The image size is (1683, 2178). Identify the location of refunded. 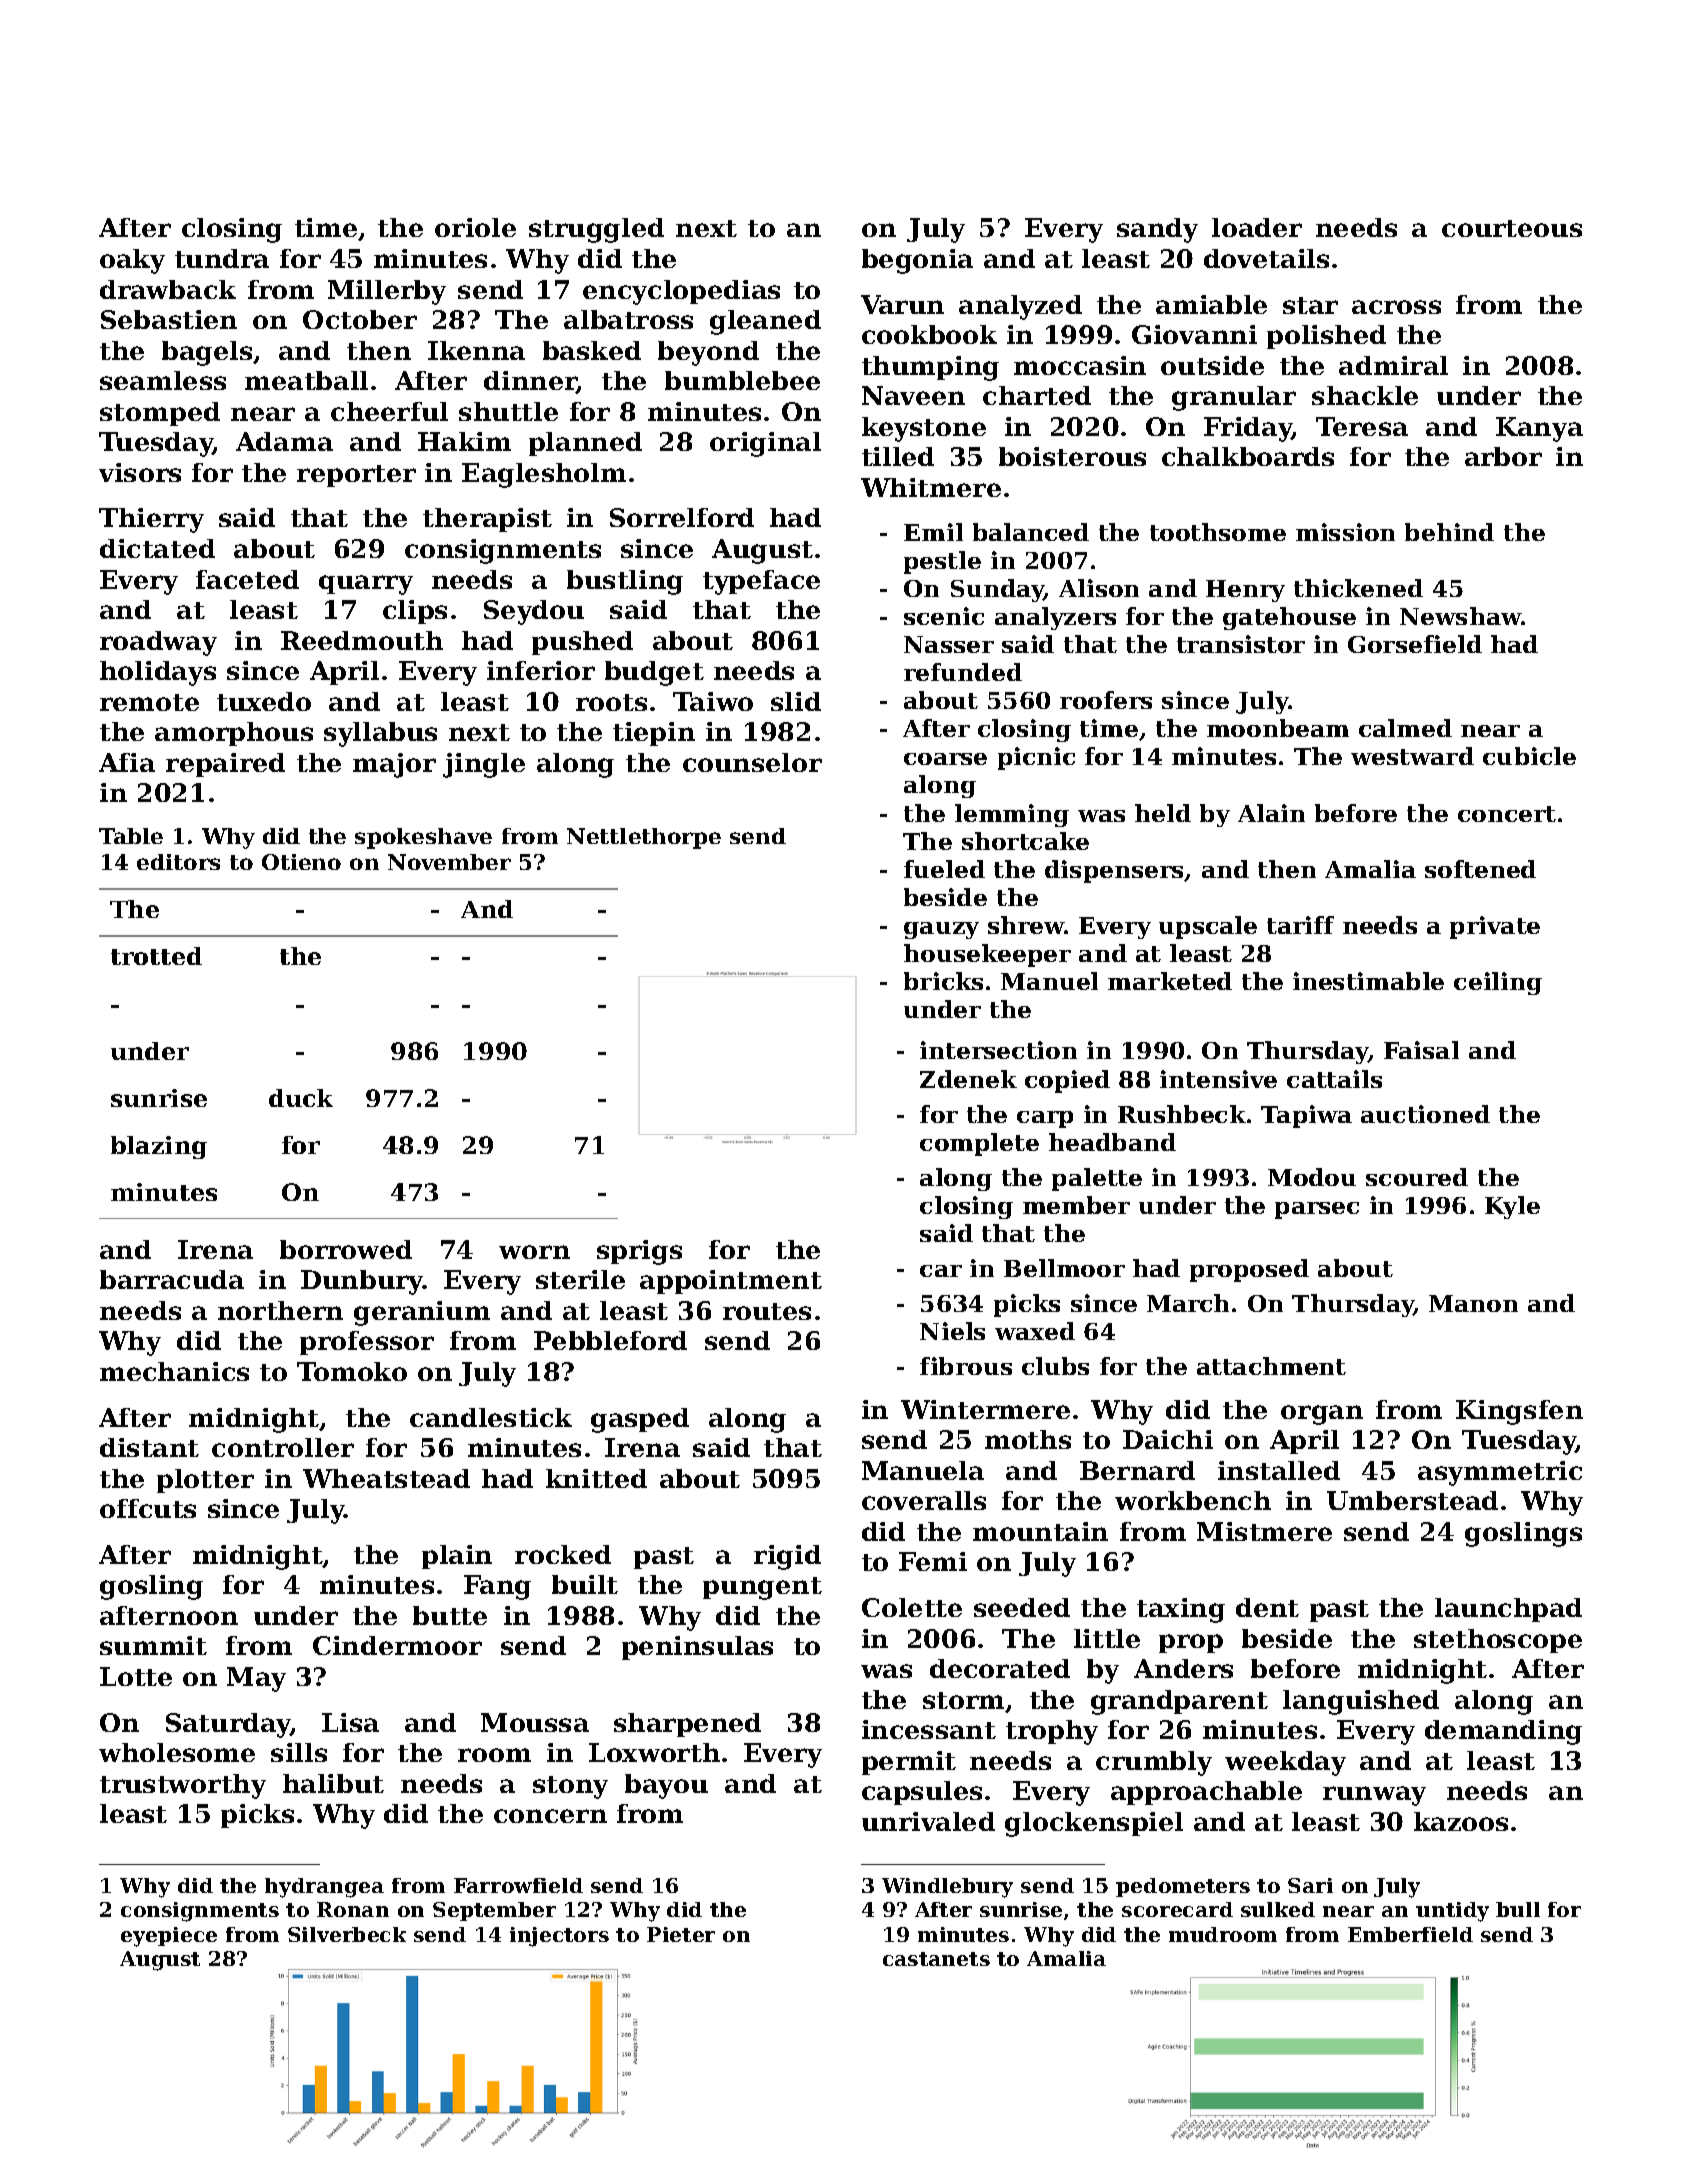
(963, 672).
